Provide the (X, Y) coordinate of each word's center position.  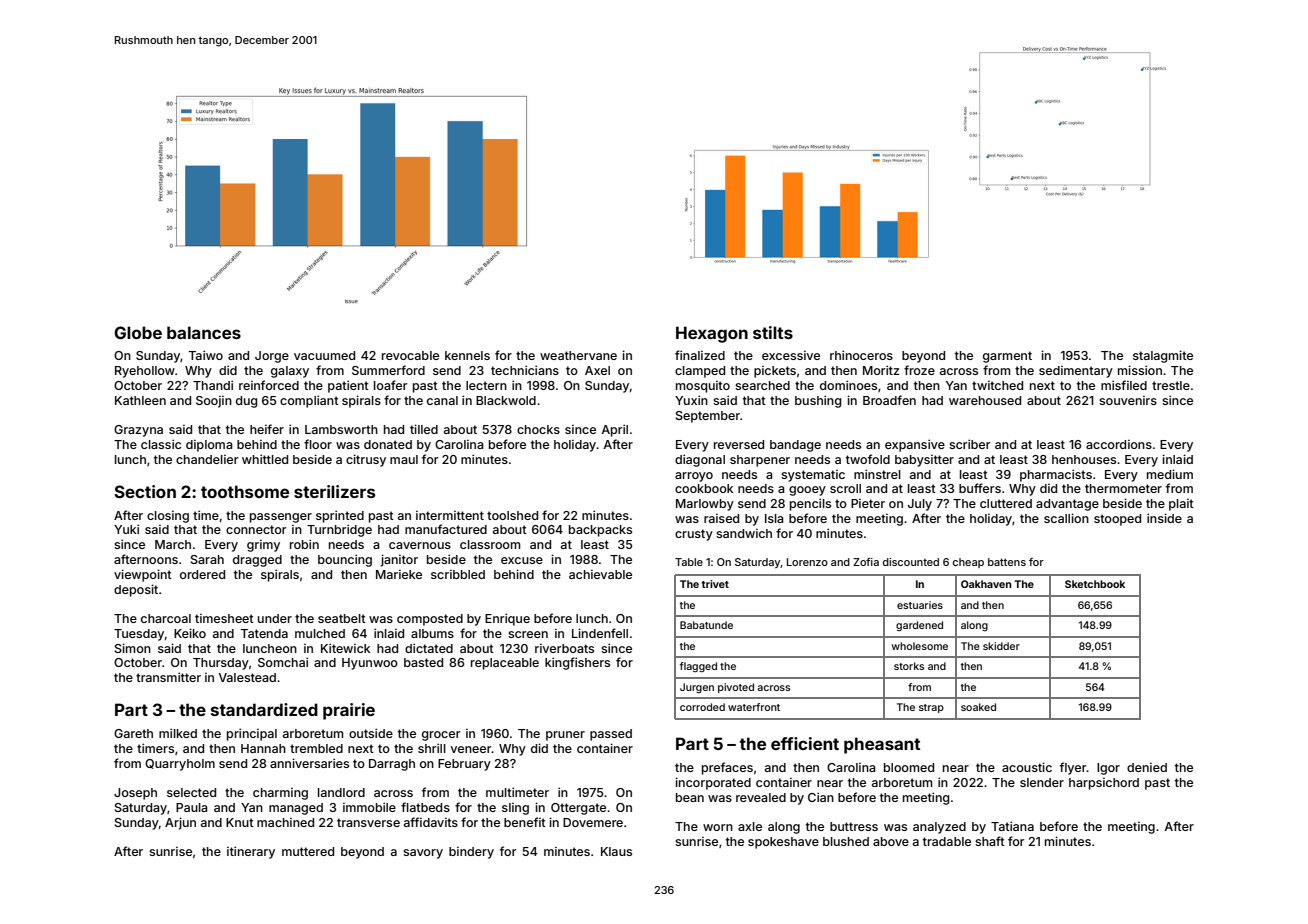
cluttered (1006, 503)
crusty (694, 535)
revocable (410, 355)
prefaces (727, 768)
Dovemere (593, 822)
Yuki (126, 529)
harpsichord (1104, 784)
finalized (700, 355)
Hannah (263, 748)
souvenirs (1128, 400)
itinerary (251, 852)
